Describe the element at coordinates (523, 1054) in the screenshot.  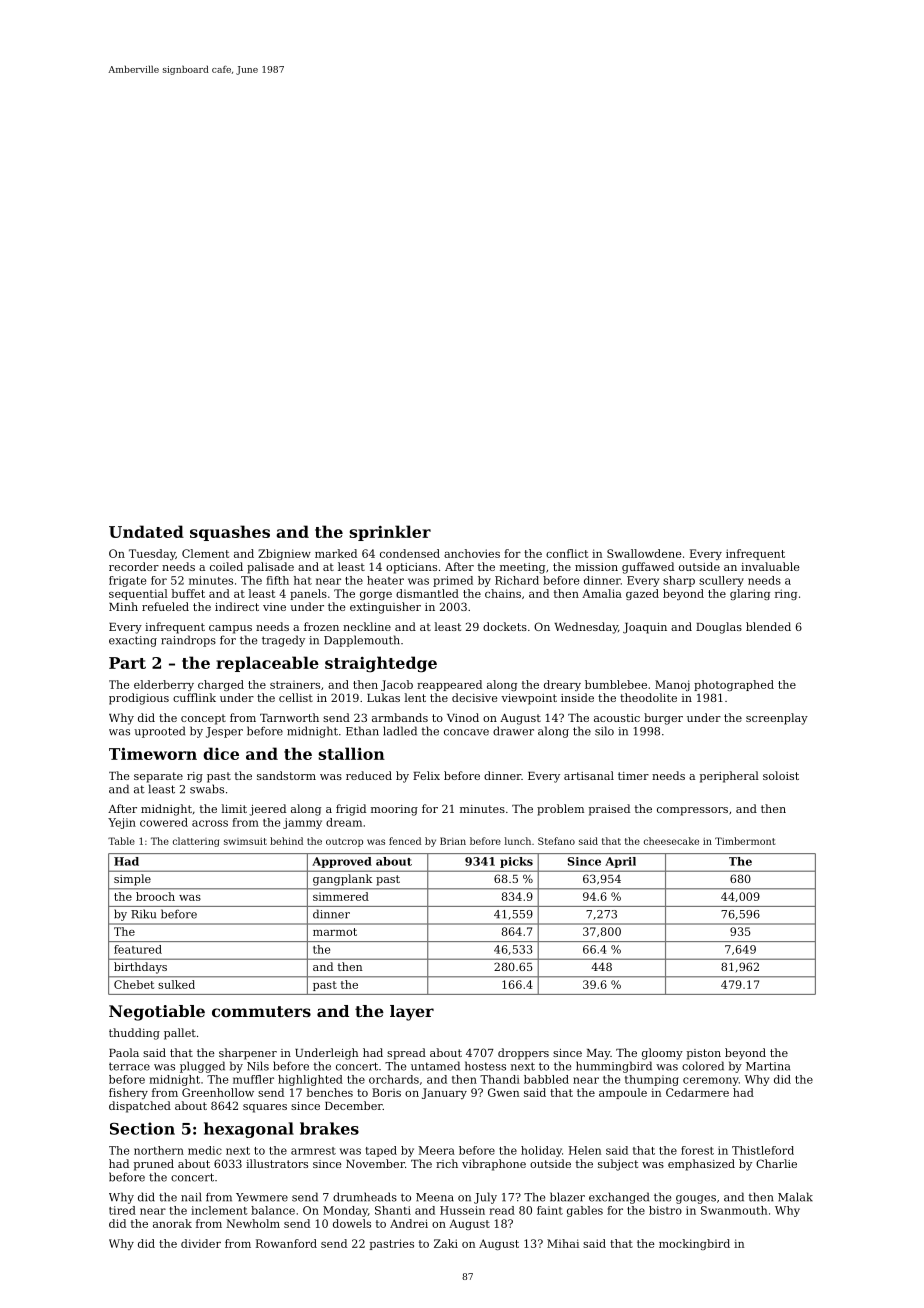
I see `droppers` at that location.
